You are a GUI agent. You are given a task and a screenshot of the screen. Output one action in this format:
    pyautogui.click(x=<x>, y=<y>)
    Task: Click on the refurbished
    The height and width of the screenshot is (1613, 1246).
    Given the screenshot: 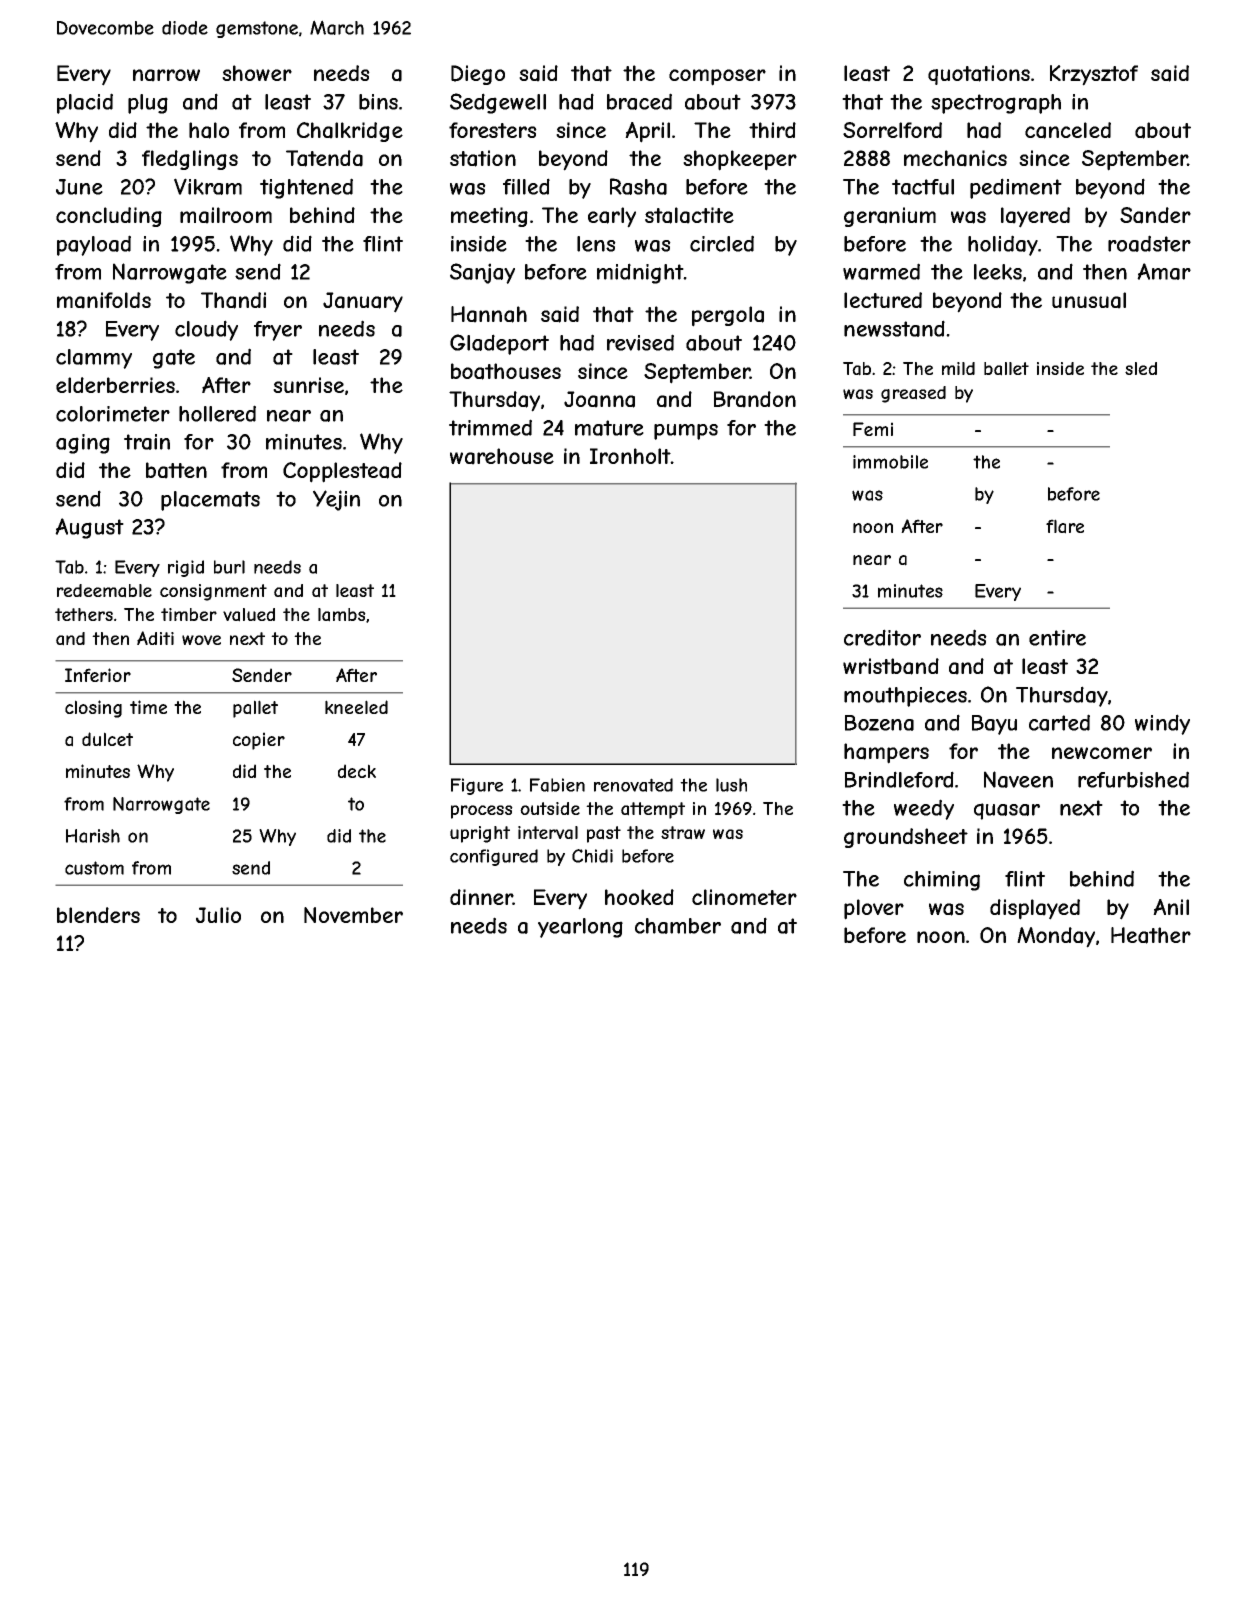 What is the action you would take?
    pyautogui.click(x=1133, y=779)
